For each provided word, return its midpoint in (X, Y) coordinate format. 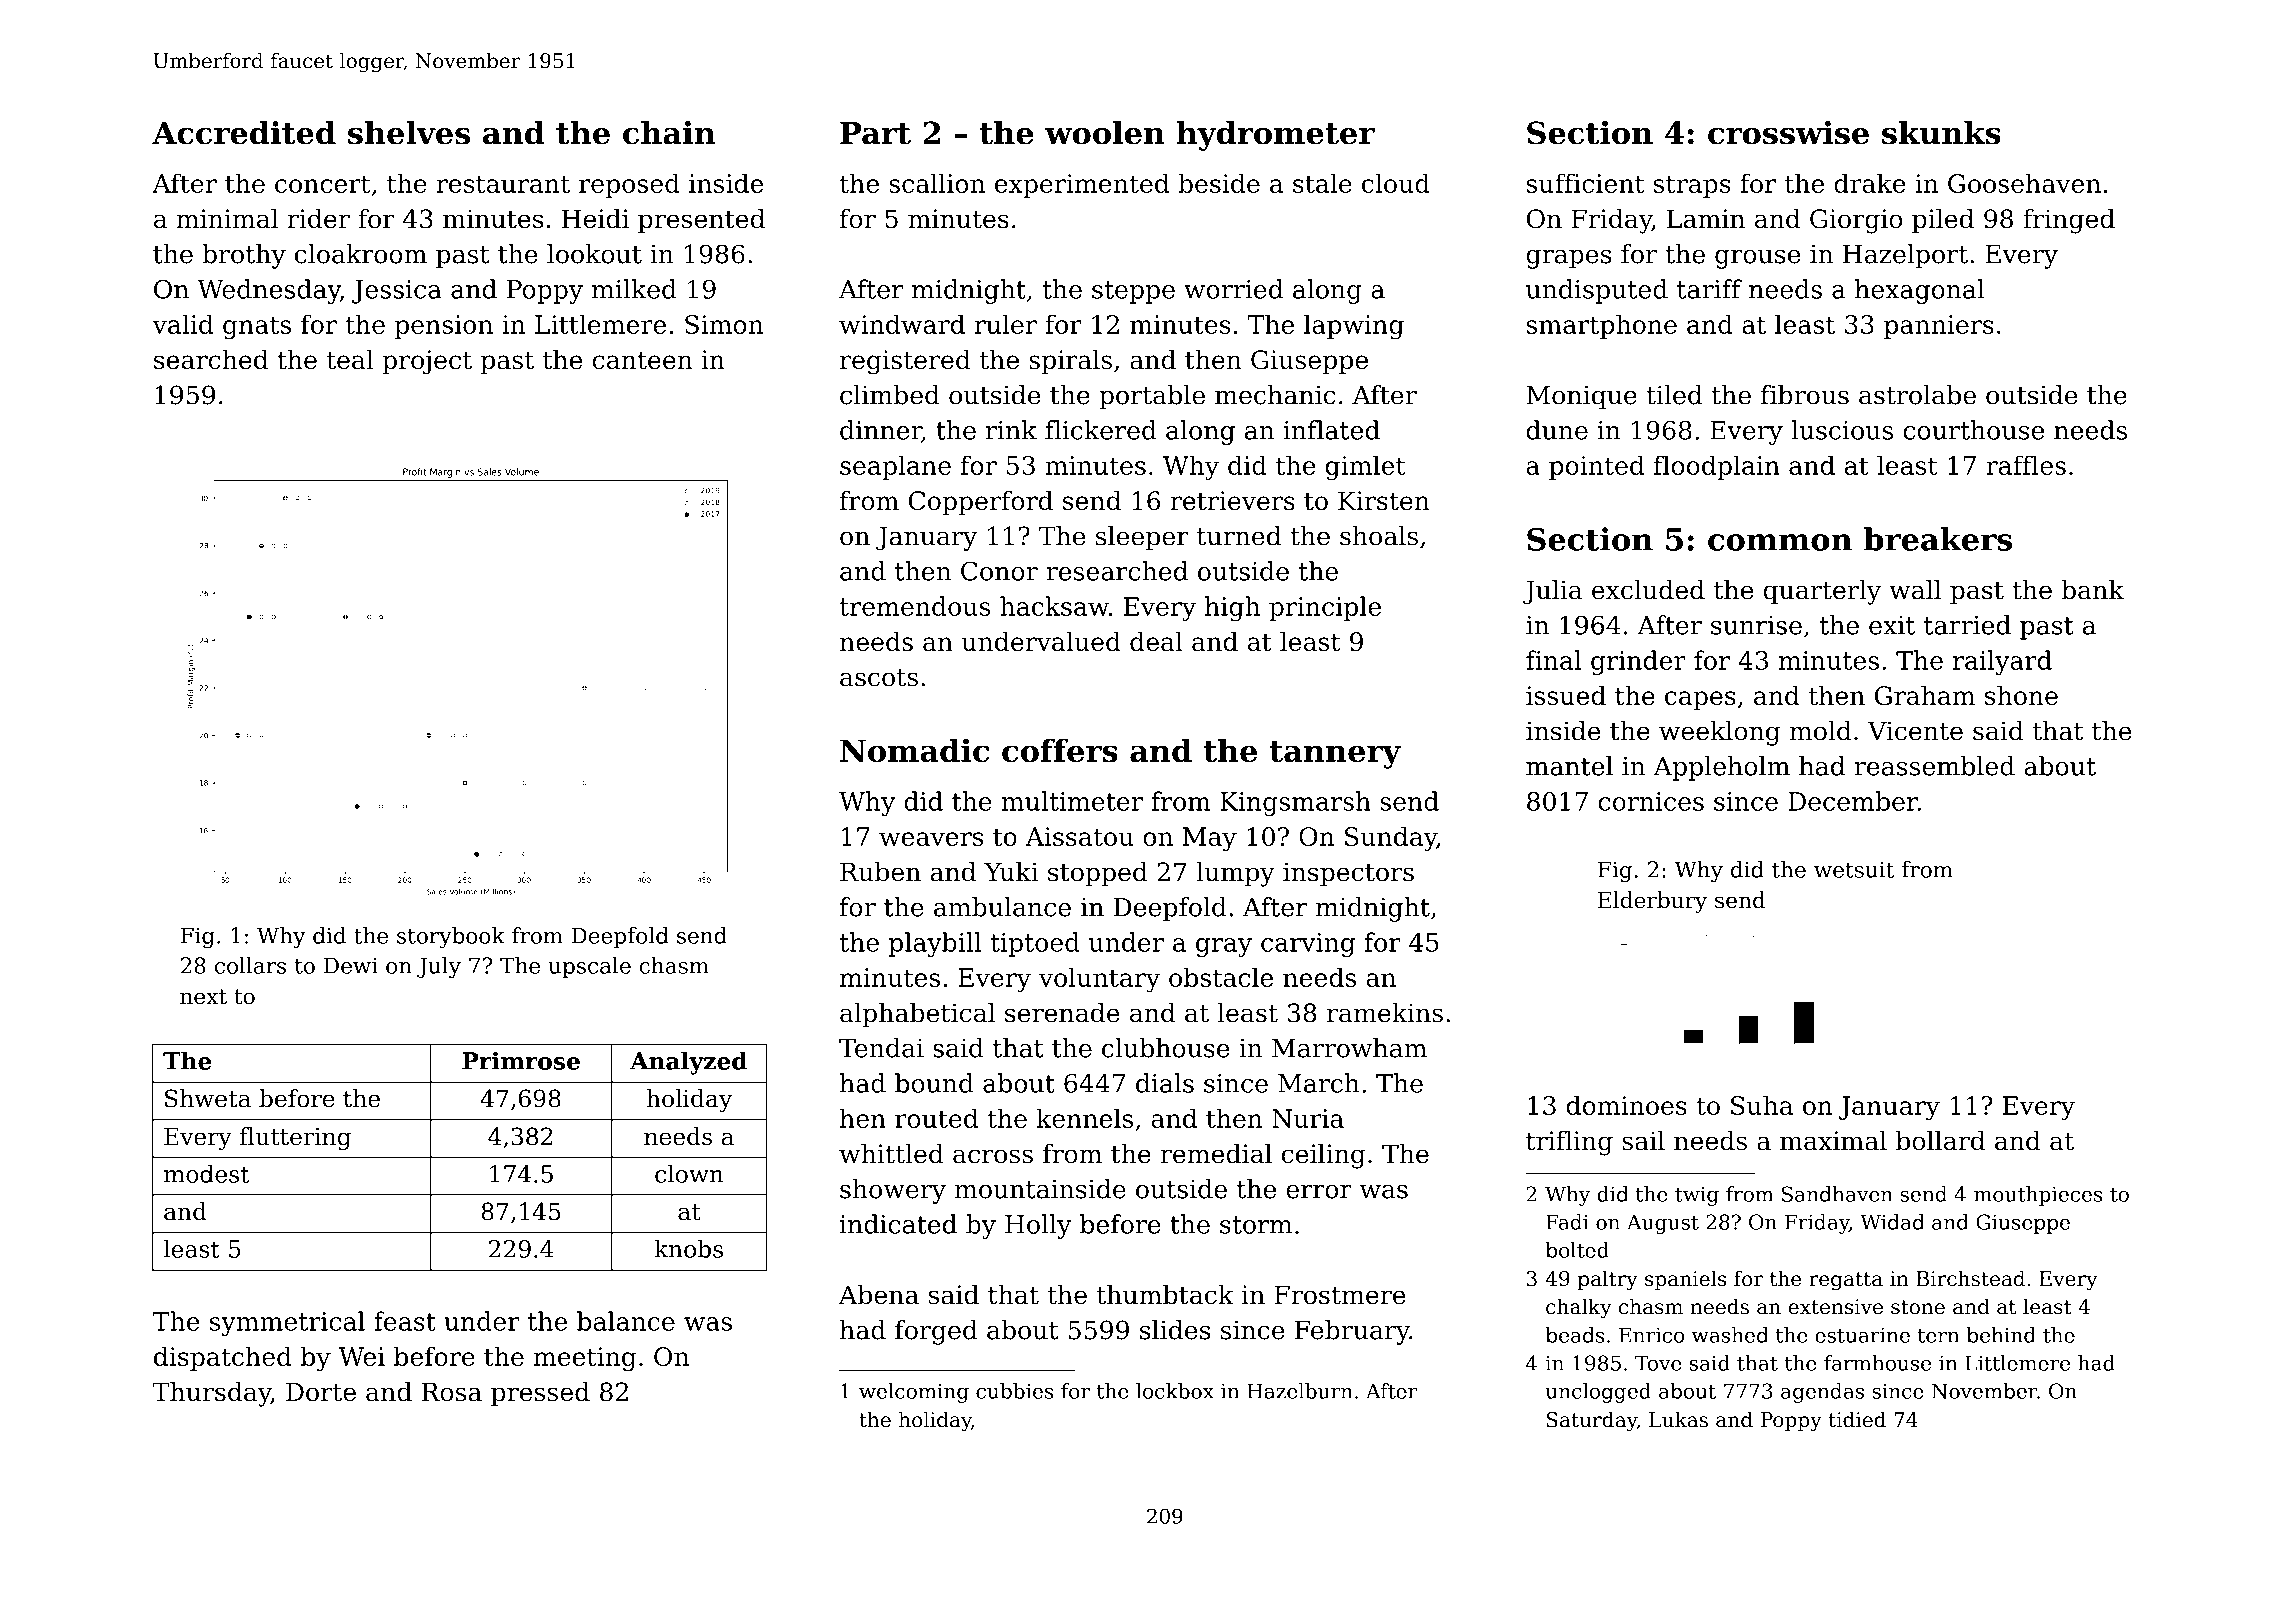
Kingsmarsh (1295, 803)
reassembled (1934, 766)
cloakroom (361, 254)
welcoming (914, 1393)
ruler (1005, 324)
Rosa (452, 1392)
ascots (879, 678)
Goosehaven (2024, 183)
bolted (1577, 1250)
